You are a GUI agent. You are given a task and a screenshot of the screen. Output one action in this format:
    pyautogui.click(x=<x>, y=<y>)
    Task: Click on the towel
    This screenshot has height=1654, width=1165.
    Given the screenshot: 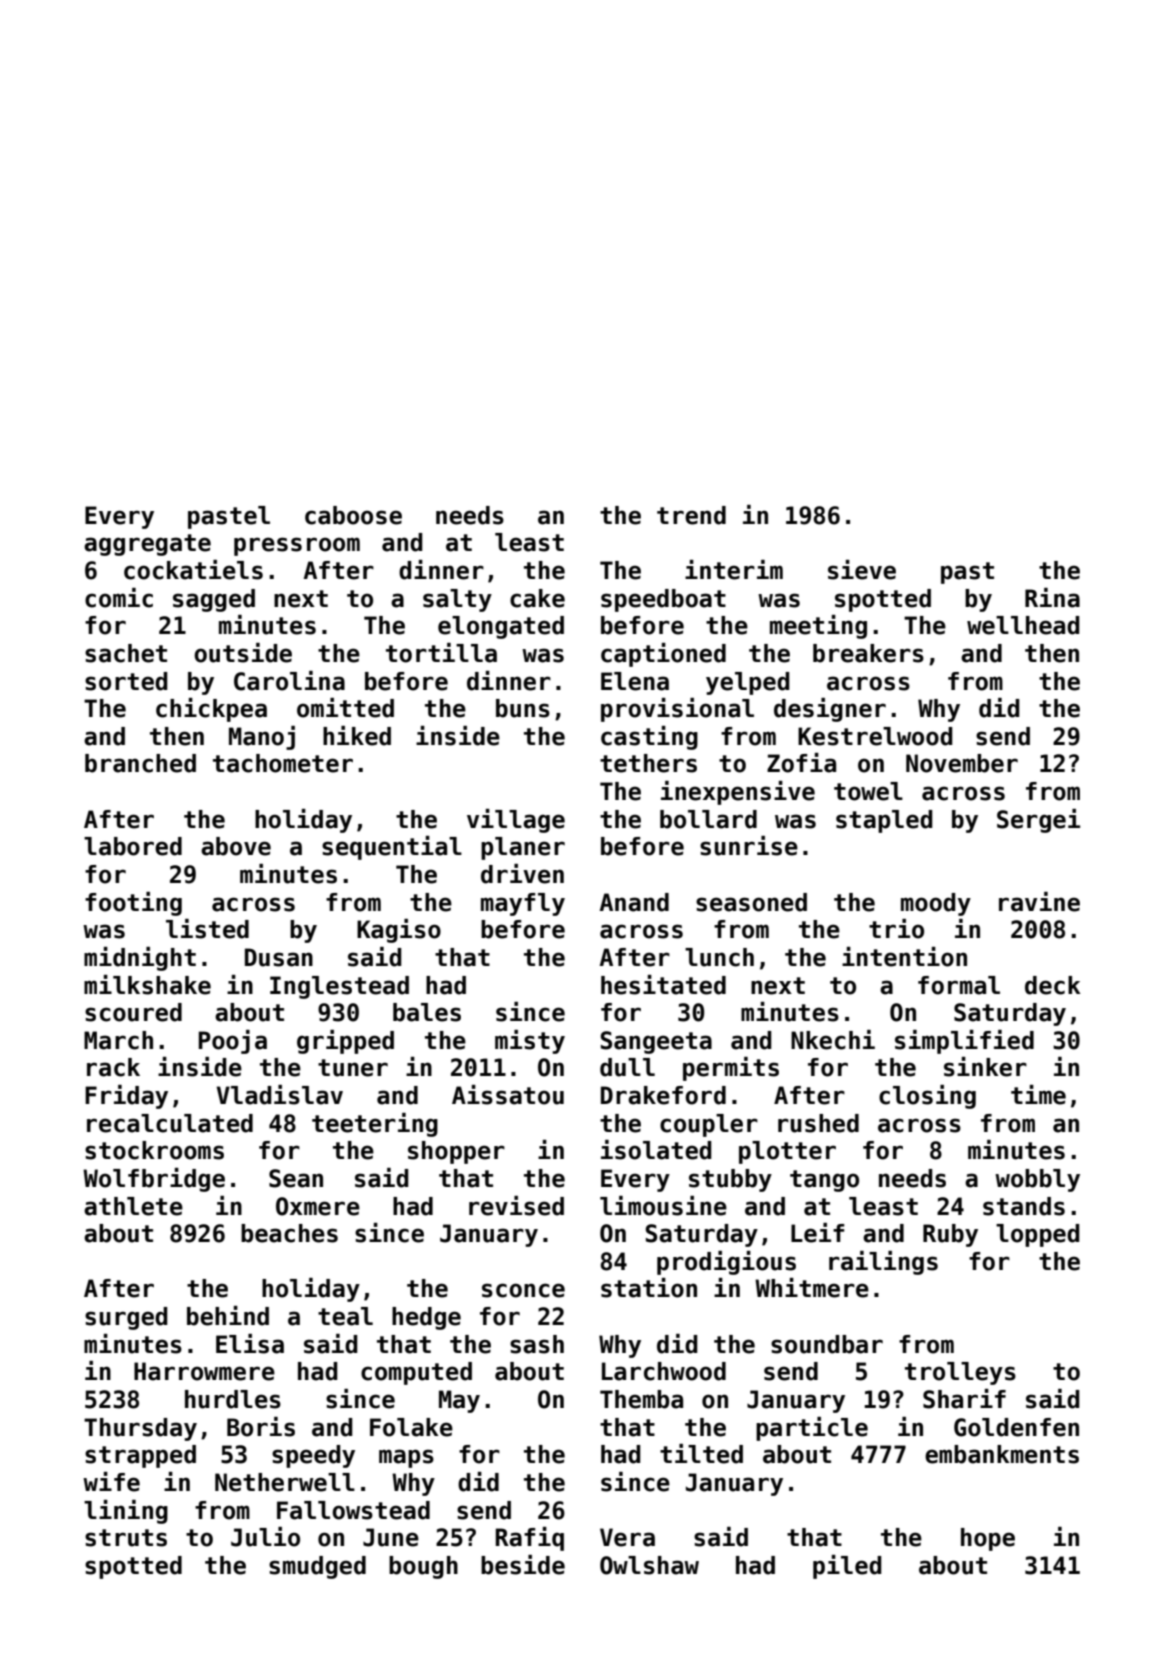 What is the action you would take?
    pyautogui.click(x=868, y=791)
